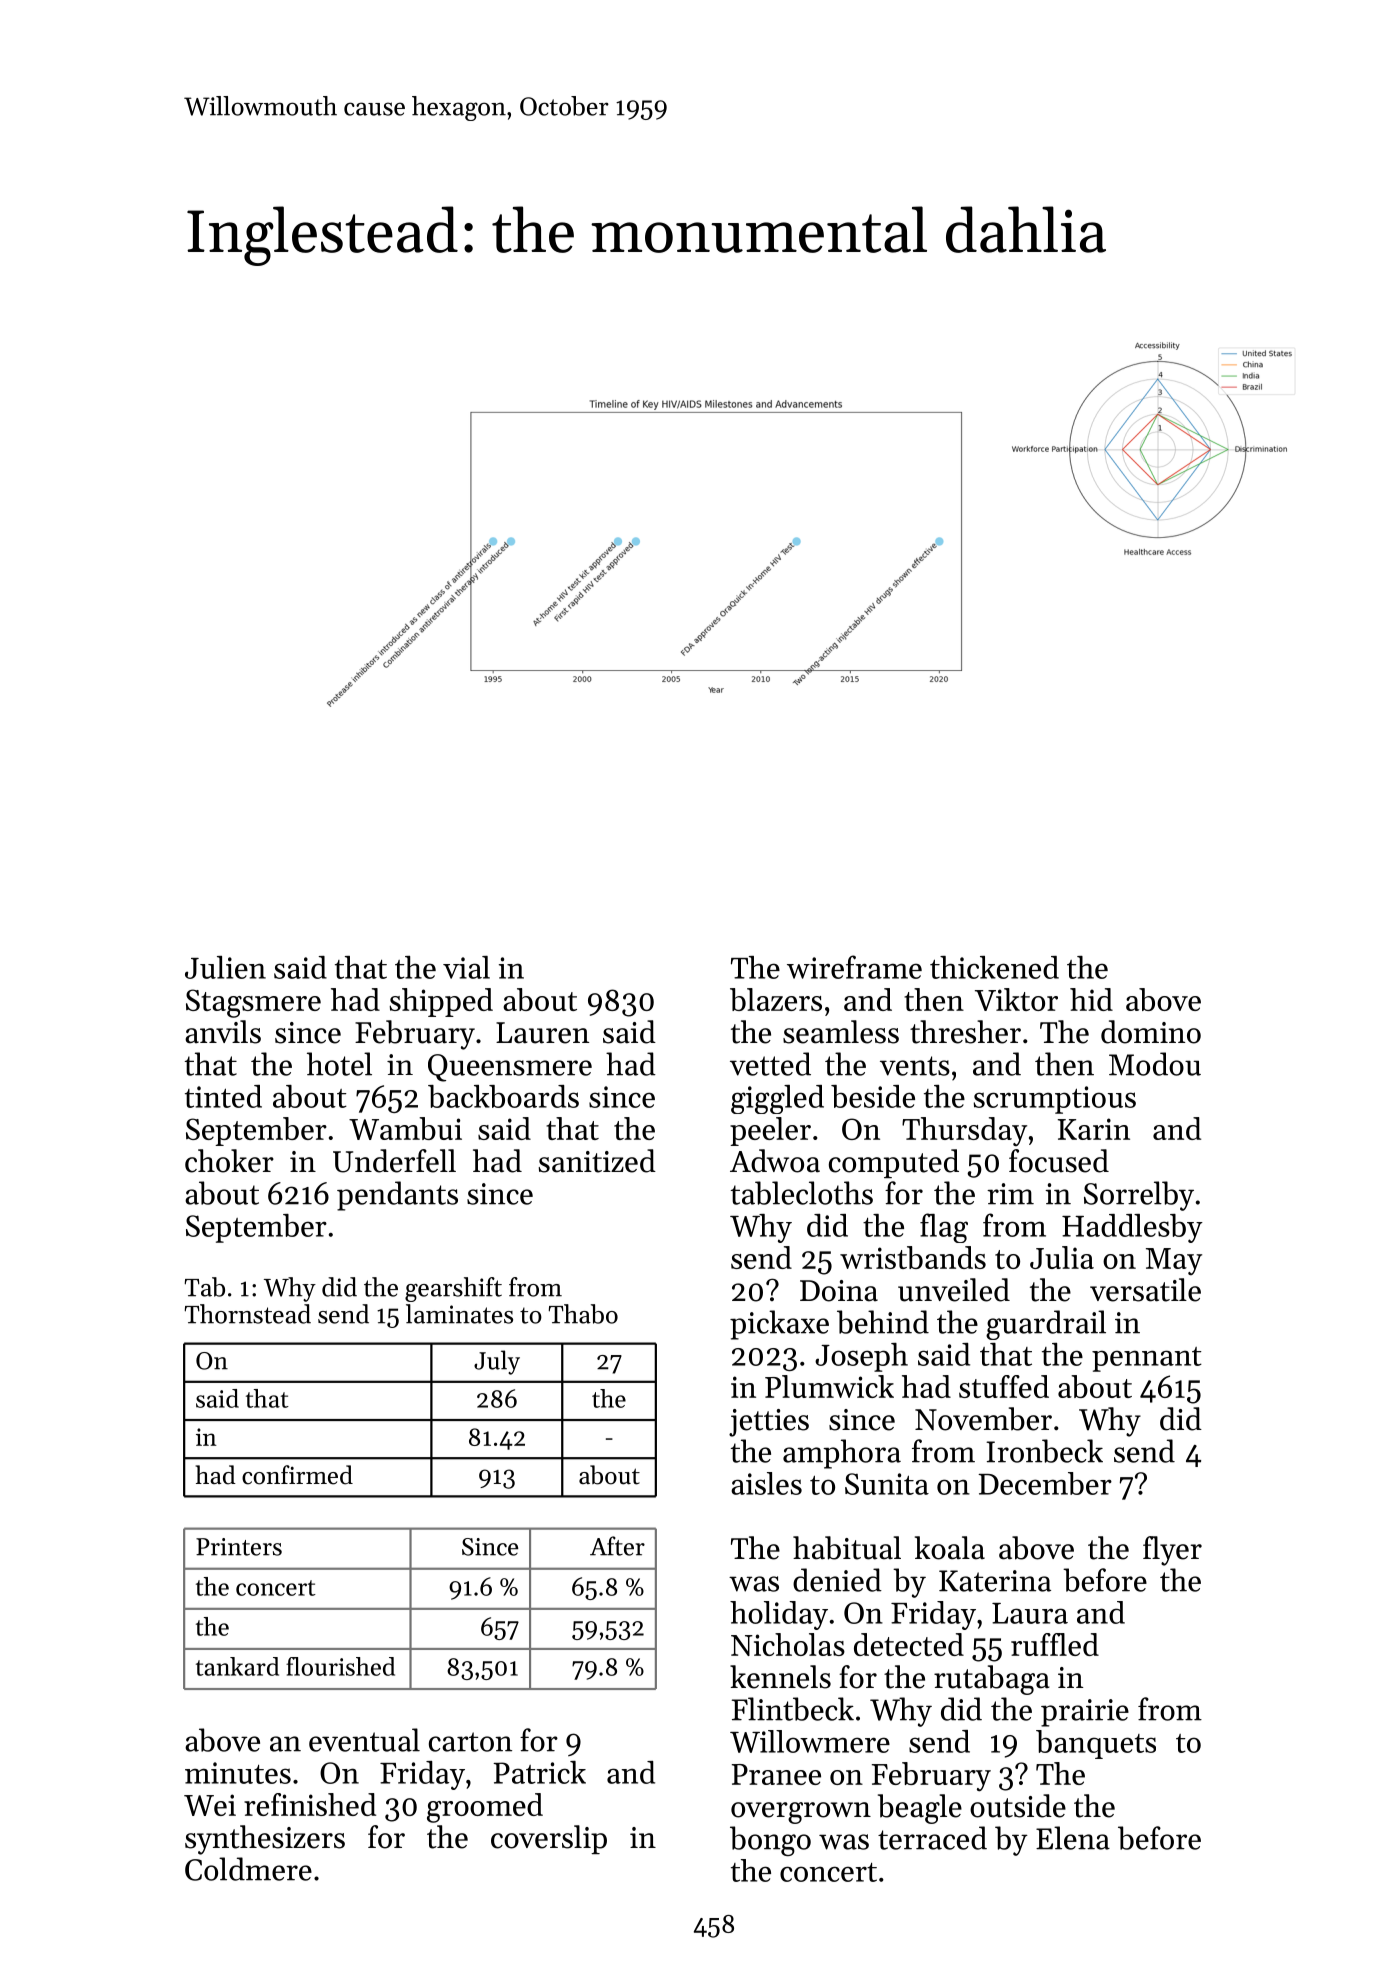 The width and height of the document is (1386, 1969). What do you see at coordinates (1132, 1228) in the document?
I see `Haddlesby` at bounding box center [1132, 1228].
